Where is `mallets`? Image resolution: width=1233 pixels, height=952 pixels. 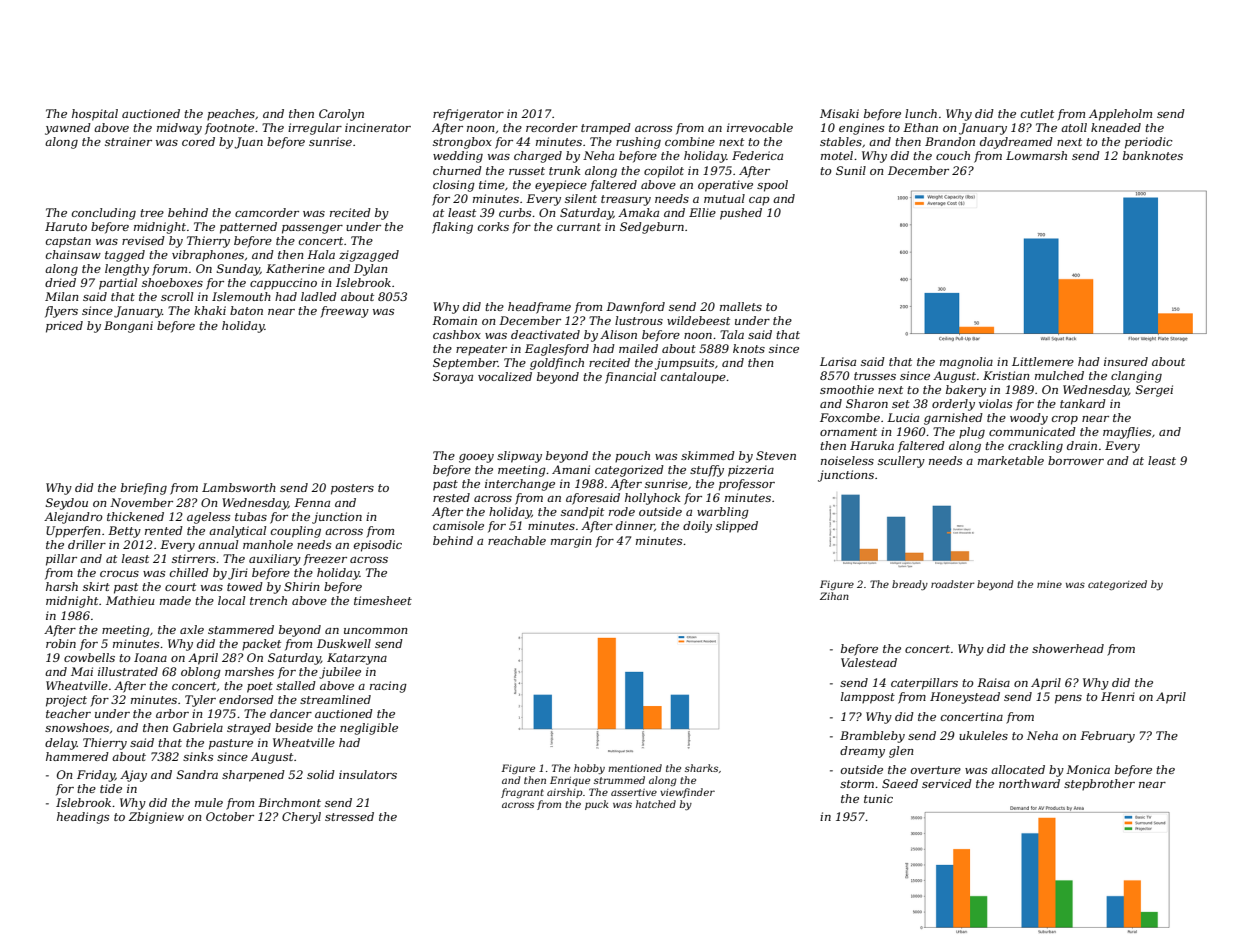
mallets is located at coordinates (741, 306).
